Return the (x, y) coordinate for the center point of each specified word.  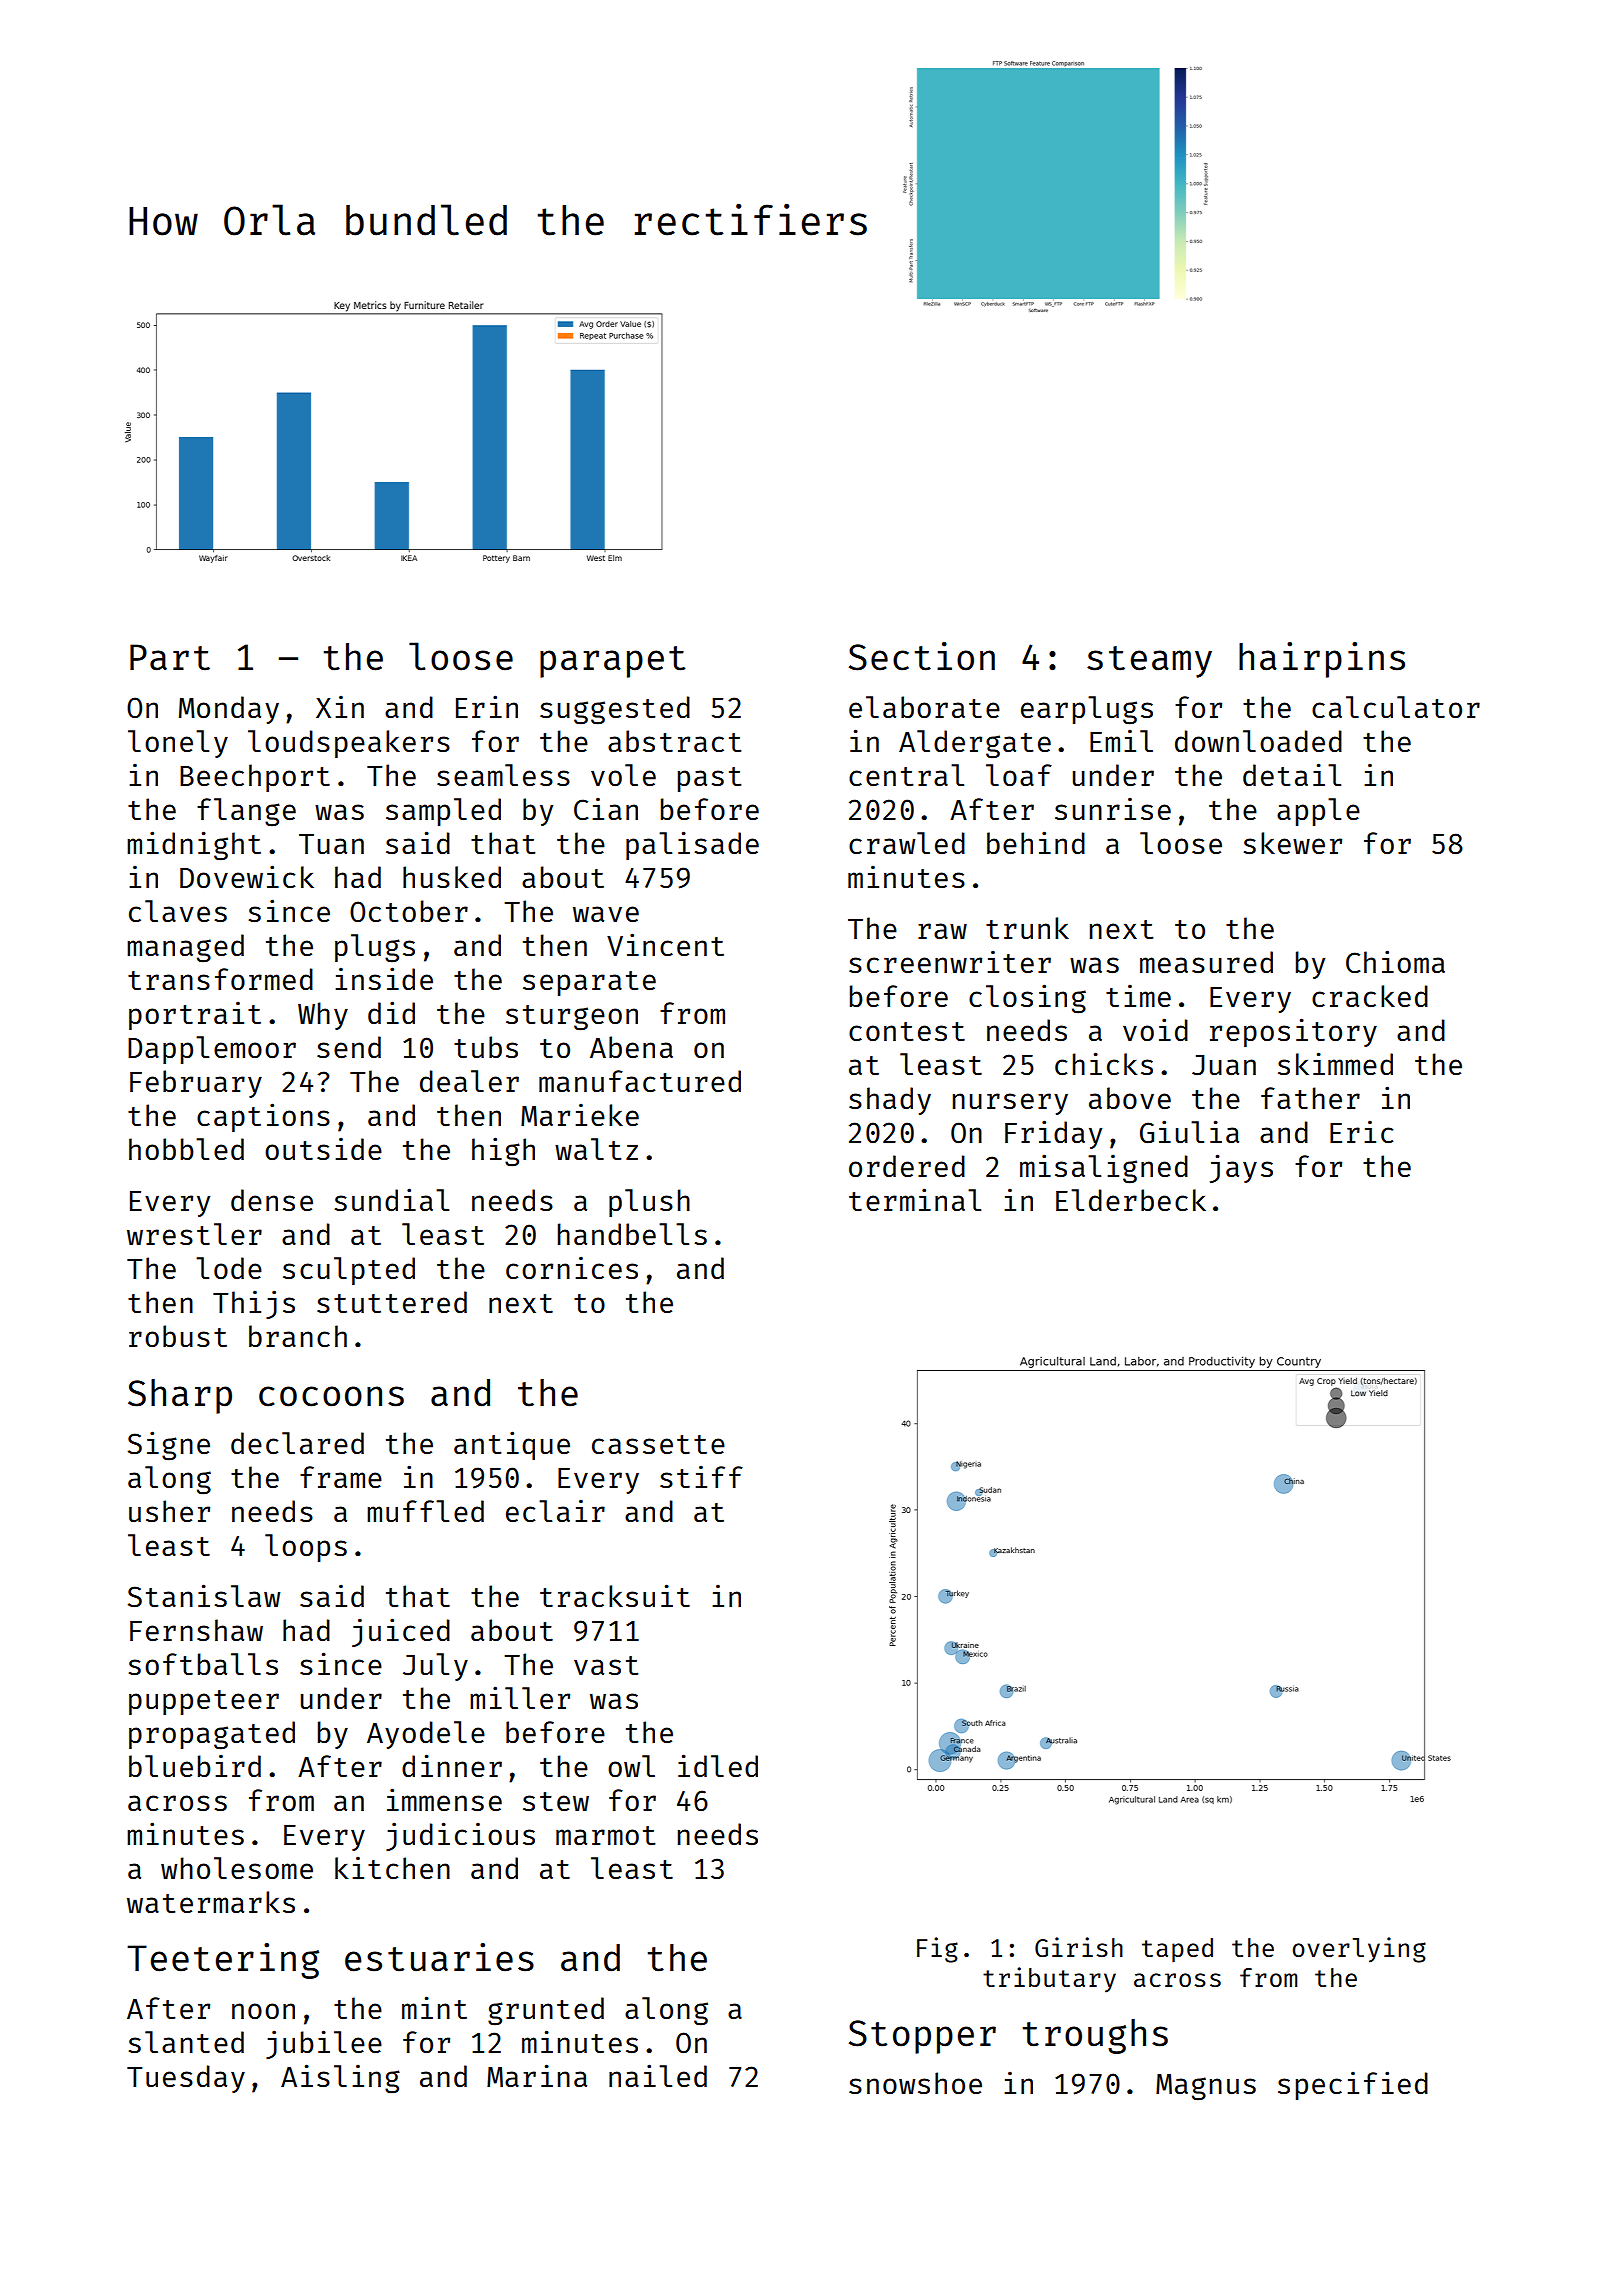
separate (589, 983)
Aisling (340, 2079)
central (906, 775)
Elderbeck (1131, 1200)
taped (1177, 1950)
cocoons (331, 1396)
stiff (701, 1477)
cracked (1370, 996)
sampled (443, 812)
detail (1292, 774)
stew (556, 1801)
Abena (631, 1047)
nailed (658, 2075)
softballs (203, 1664)
